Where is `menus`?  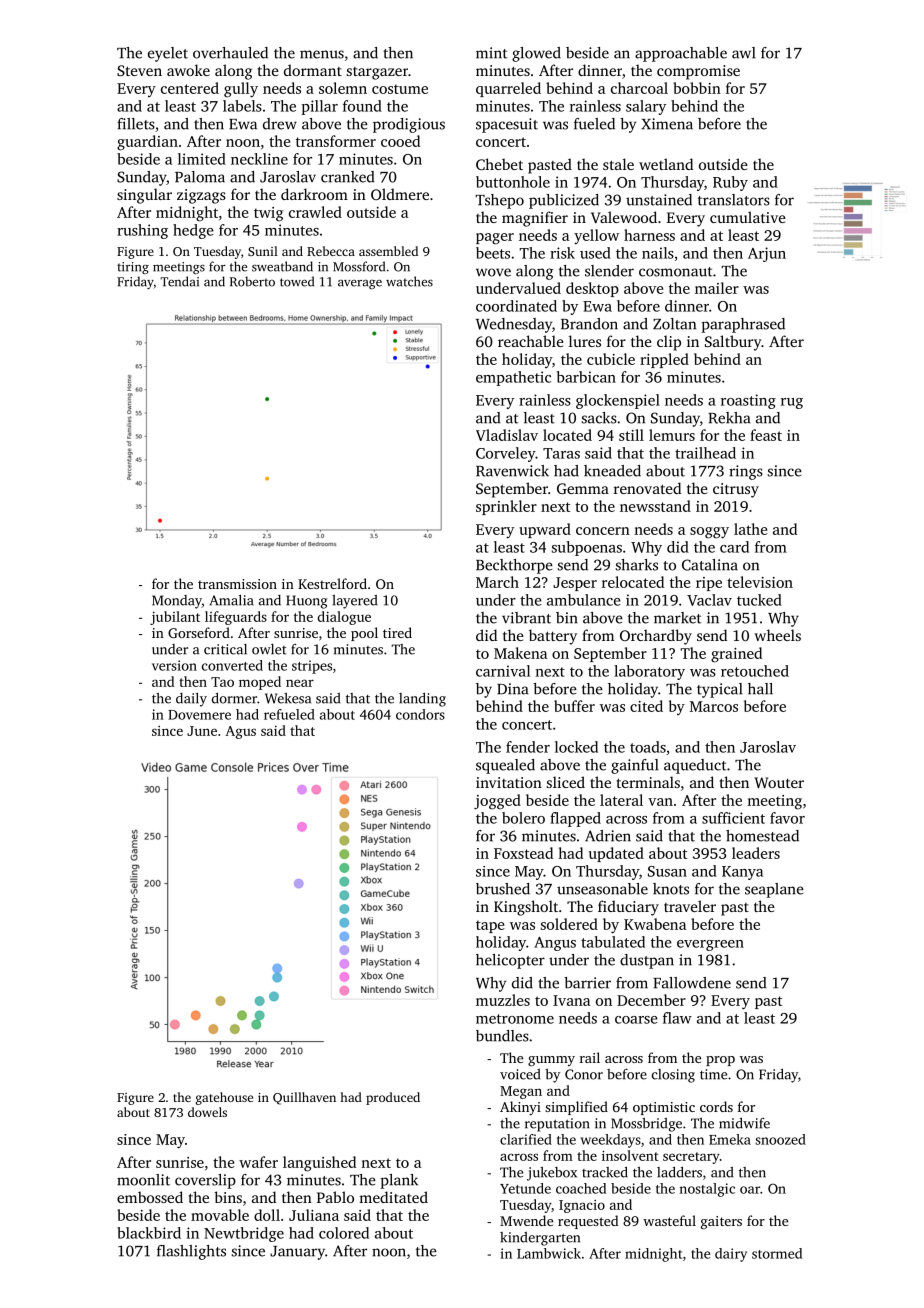
menus is located at coordinates (322, 54).
